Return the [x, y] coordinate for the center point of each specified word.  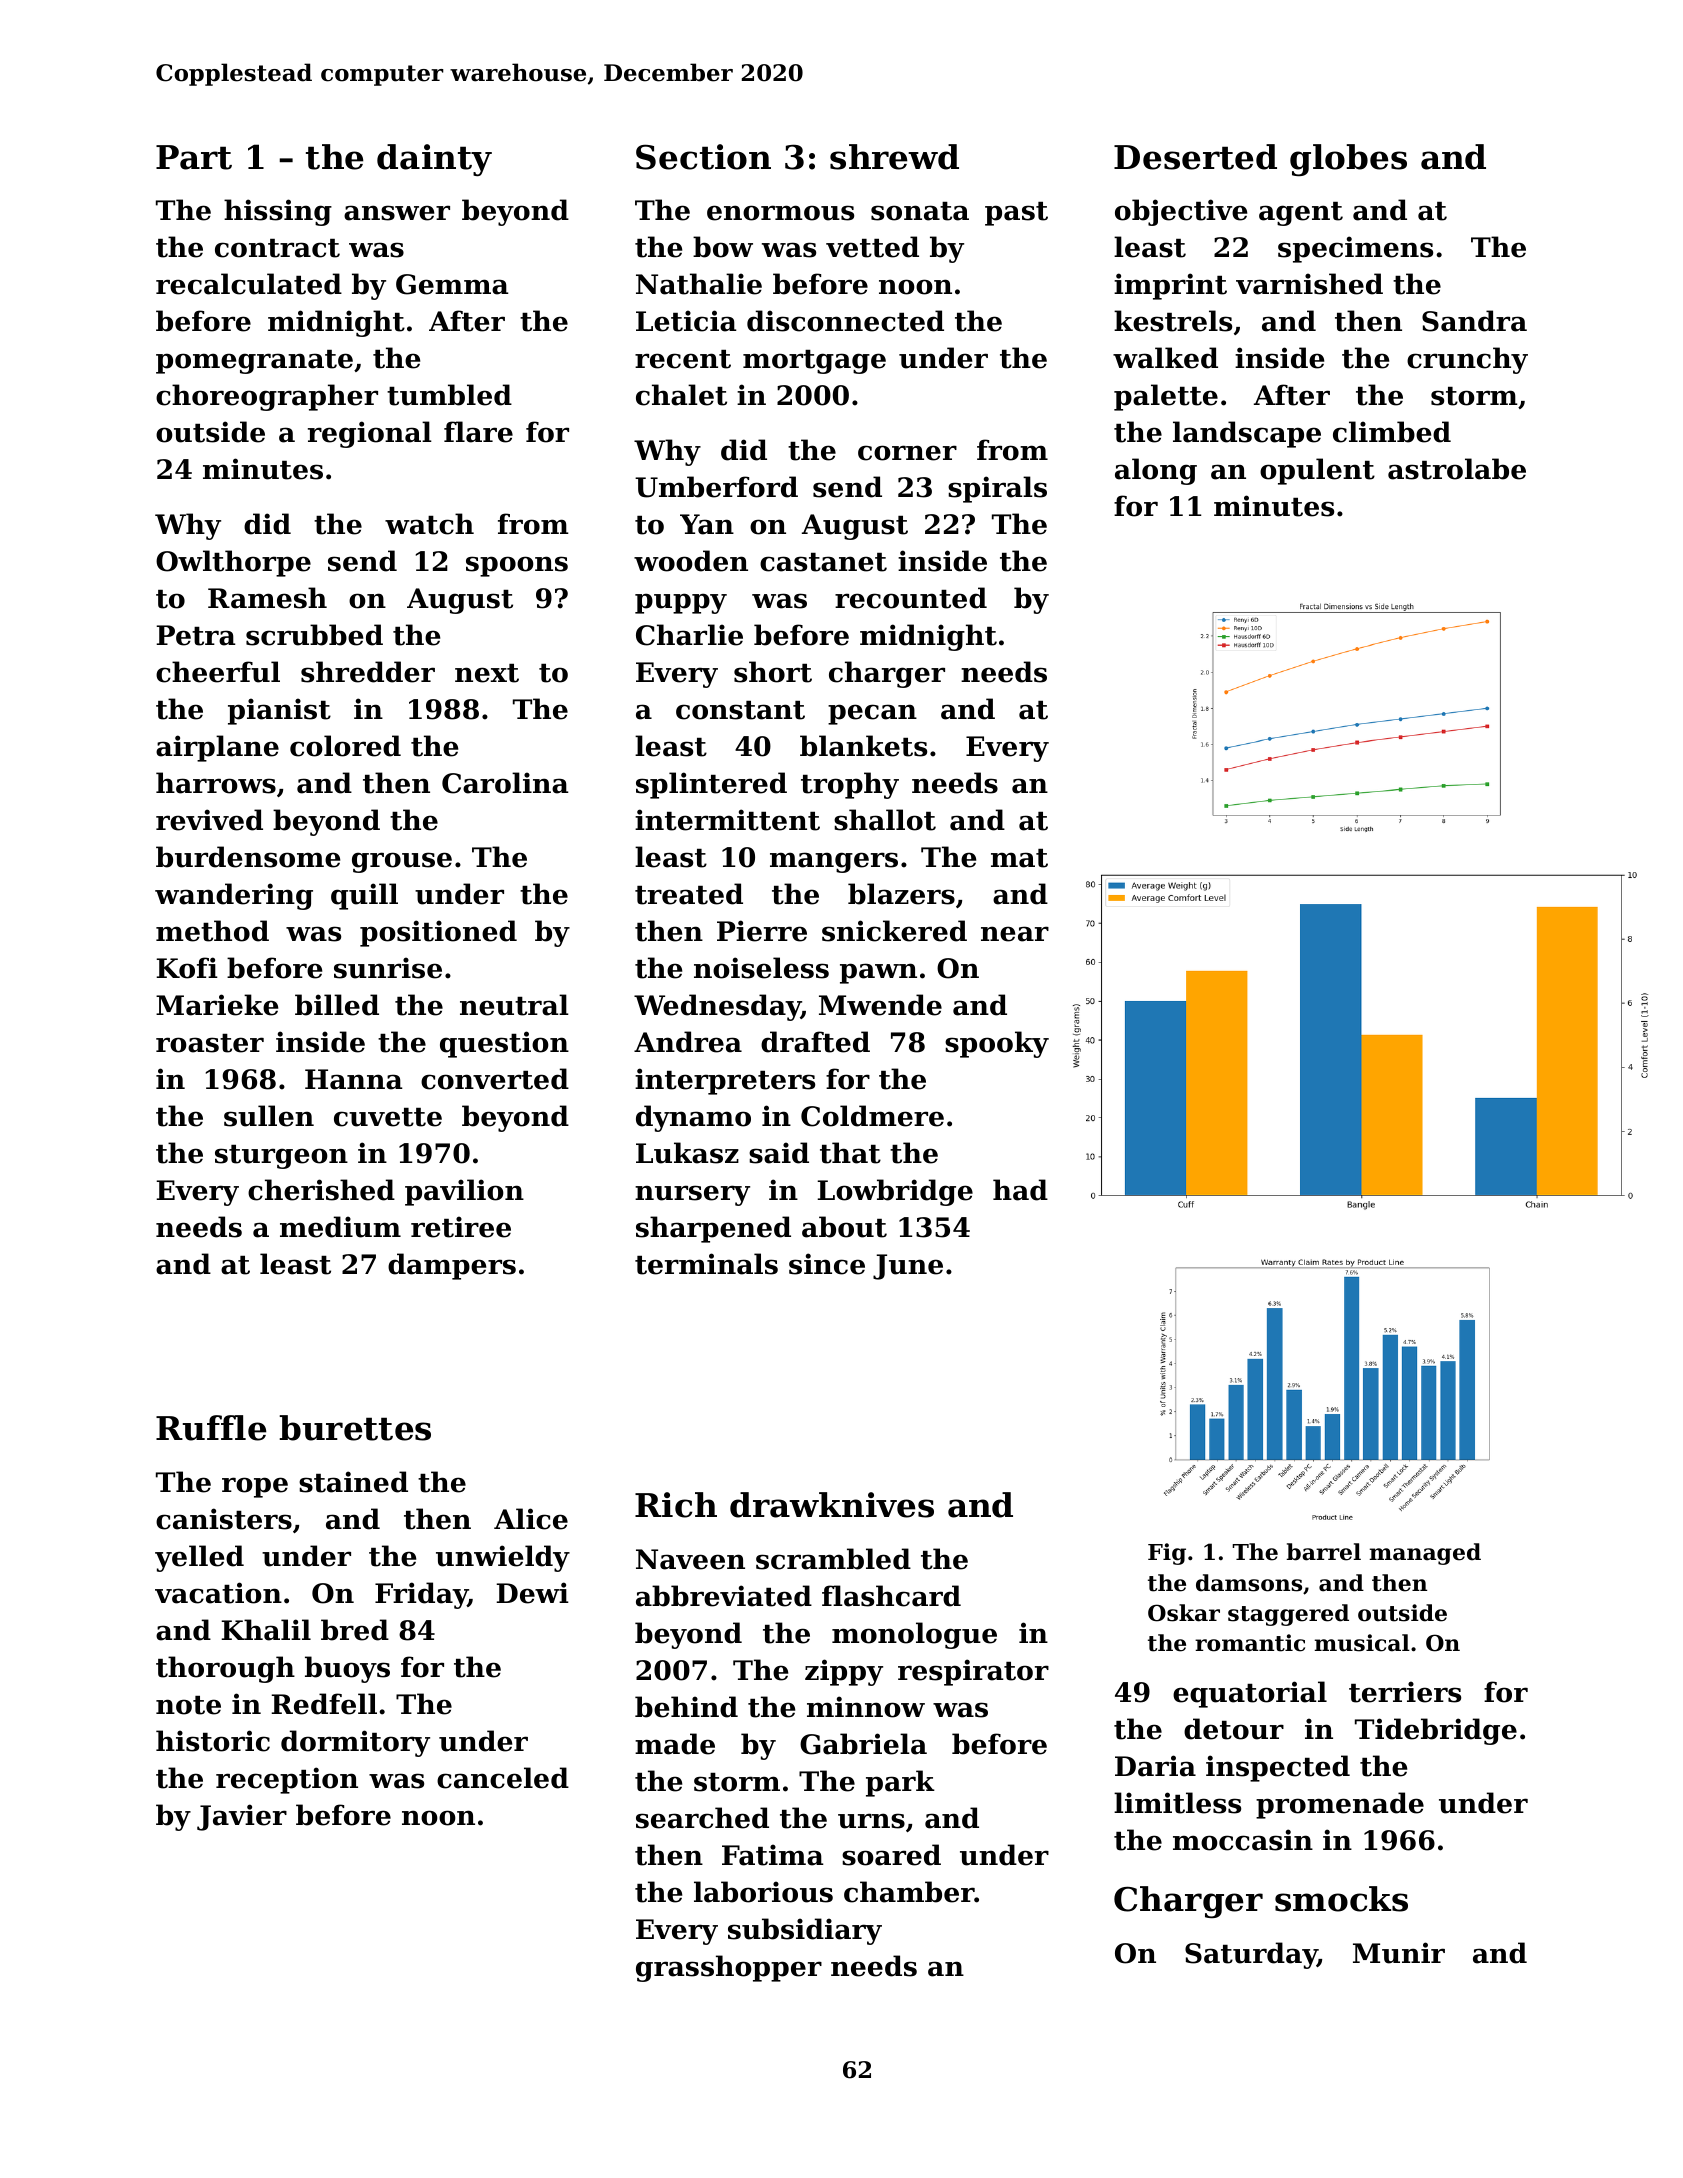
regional [370, 434]
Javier [242, 1817]
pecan [872, 714]
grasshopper [729, 1968]
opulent [1317, 471]
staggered [1288, 1615]
